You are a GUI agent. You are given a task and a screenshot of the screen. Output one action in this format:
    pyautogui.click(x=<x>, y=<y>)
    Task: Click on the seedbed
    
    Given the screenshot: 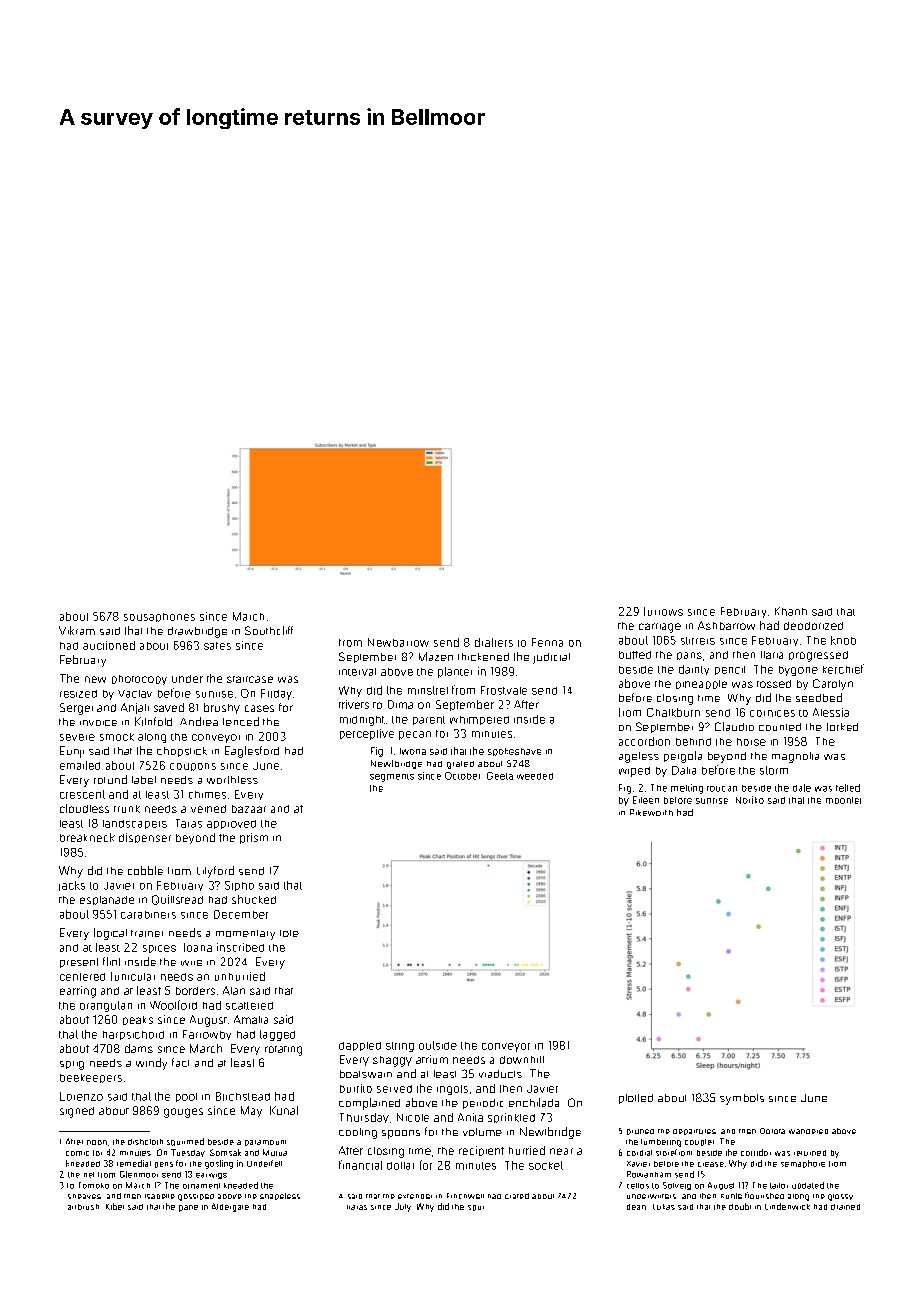 What is the action you would take?
    pyautogui.click(x=819, y=697)
